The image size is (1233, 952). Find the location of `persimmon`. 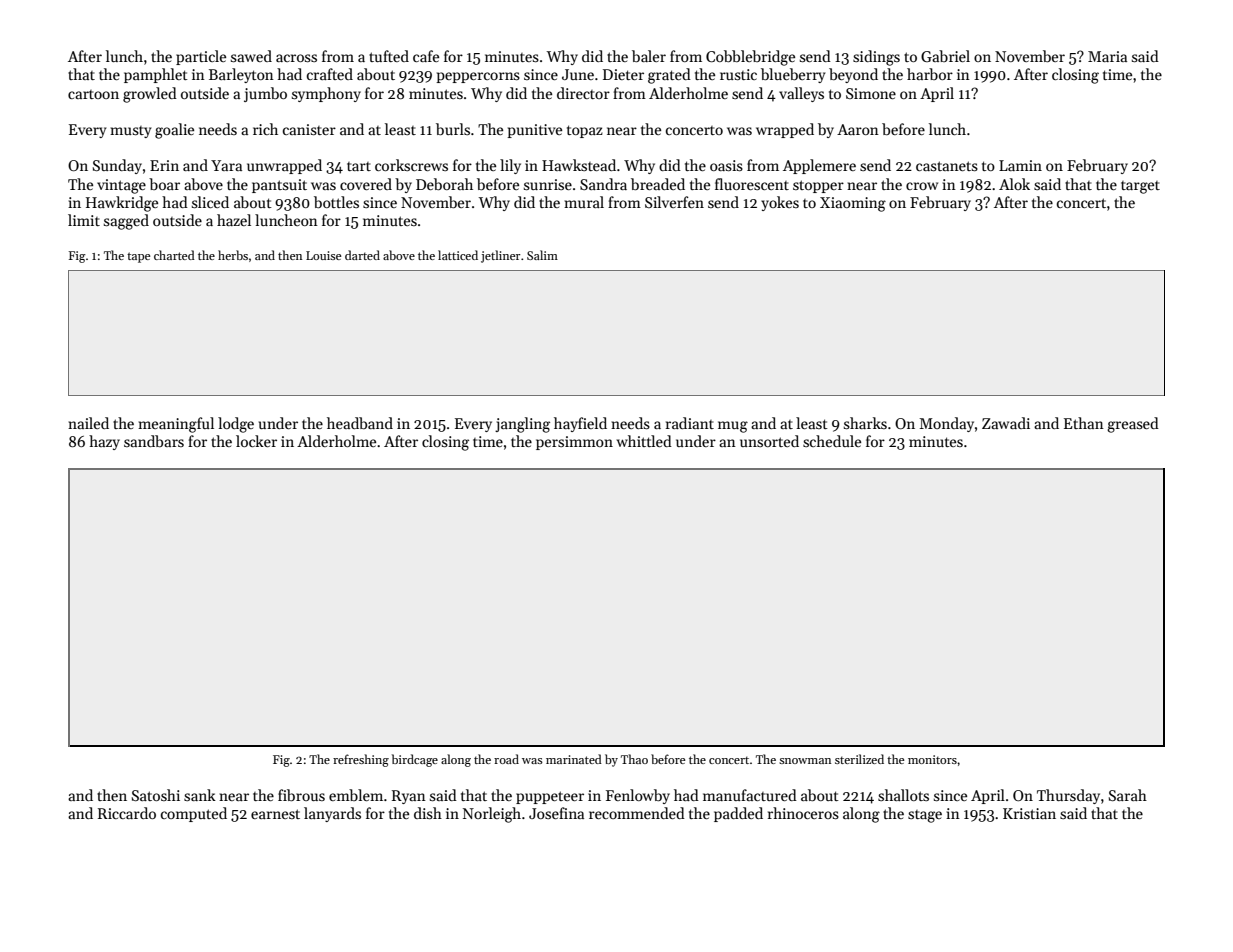

persimmon is located at coordinates (574, 443).
